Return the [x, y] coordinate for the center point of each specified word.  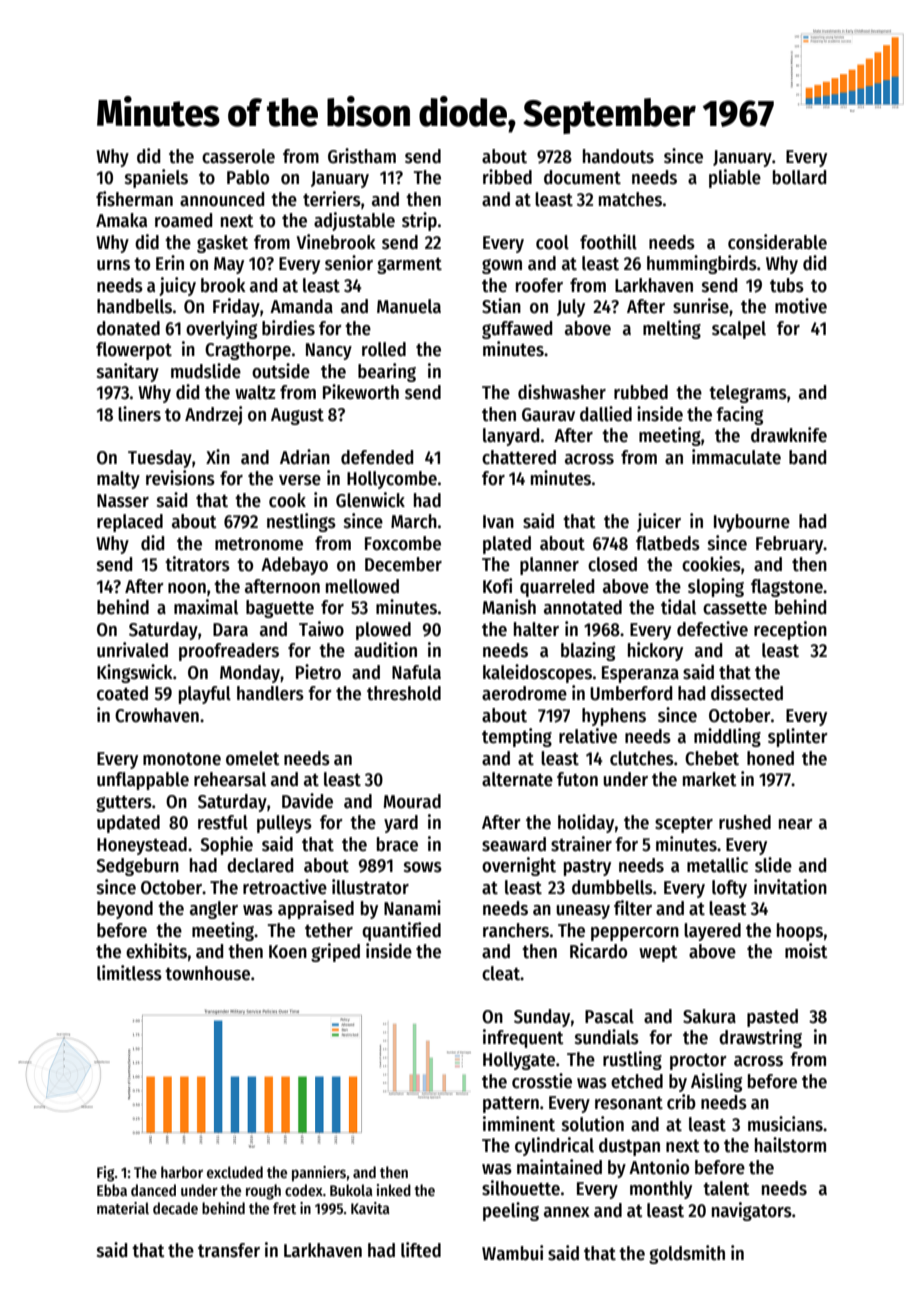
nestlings [301, 522]
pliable [735, 178]
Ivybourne [752, 523]
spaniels [156, 178]
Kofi [497, 586]
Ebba [112, 1190]
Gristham [362, 156]
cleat [501, 973]
